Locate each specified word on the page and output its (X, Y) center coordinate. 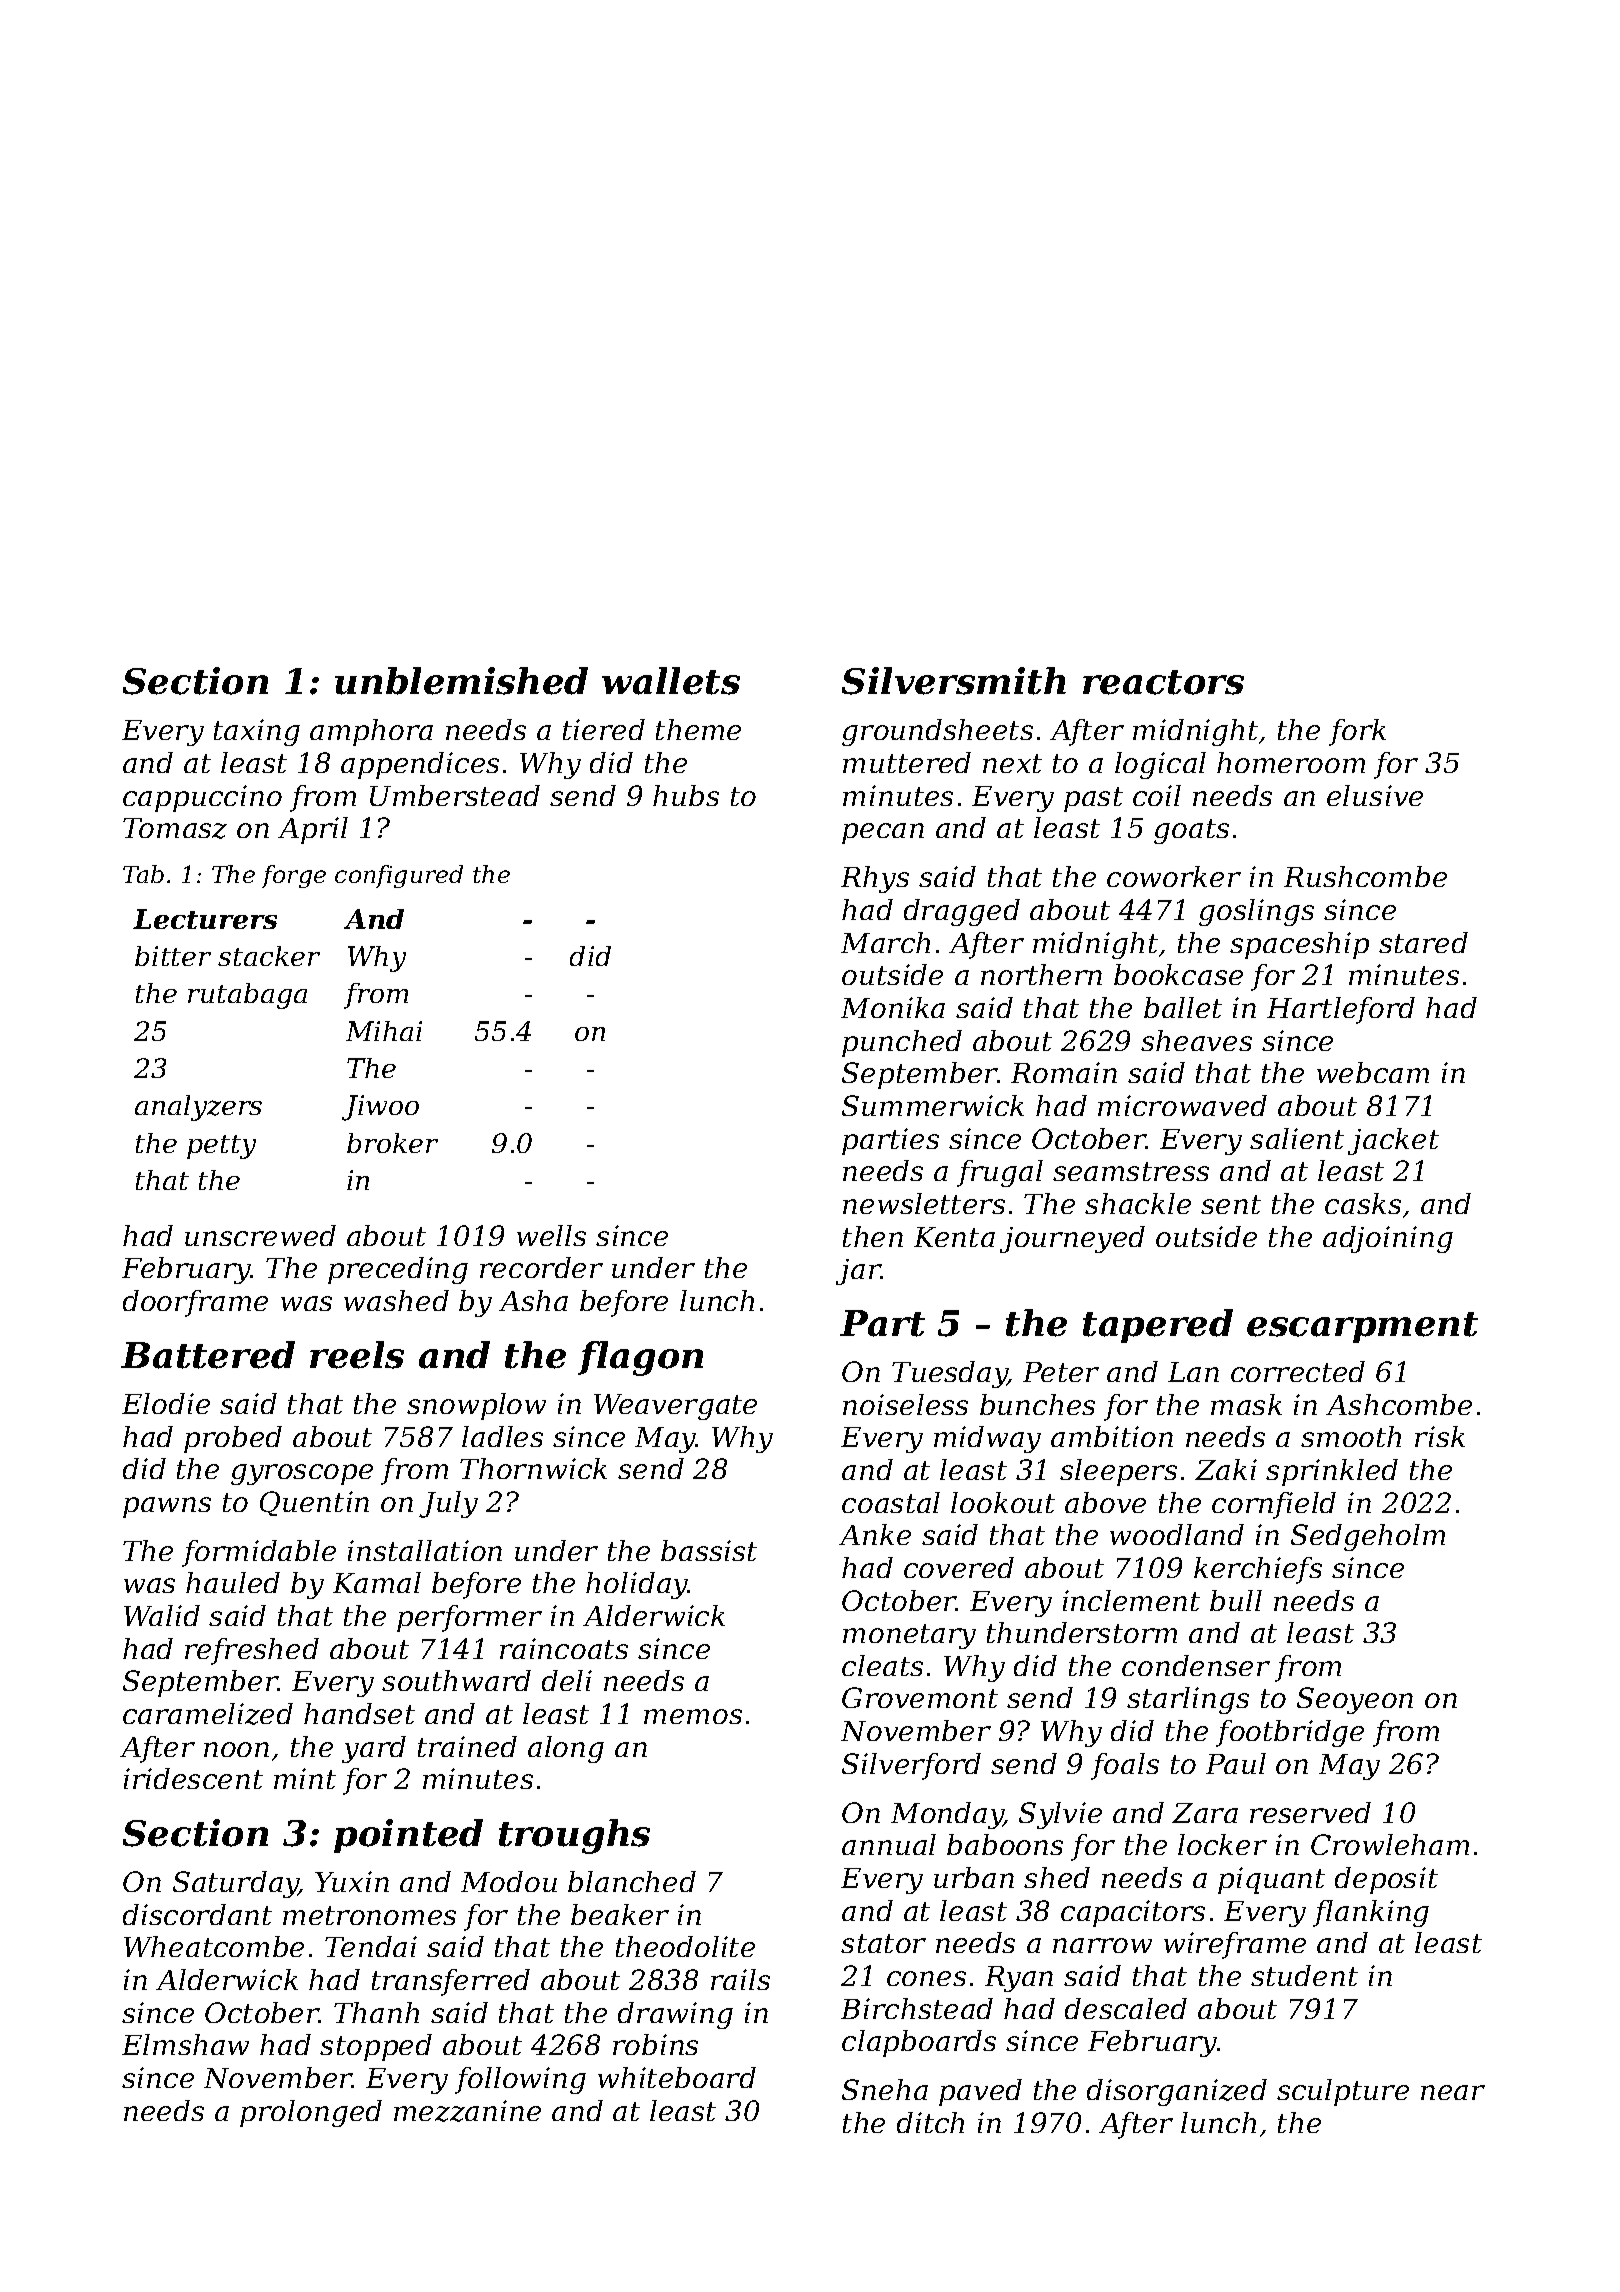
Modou (509, 1881)
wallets (671, 681)
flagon (640, 1358)
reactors (1163, 682)
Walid (162, 1615)
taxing (257, 732)
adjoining (1388, 1239)
